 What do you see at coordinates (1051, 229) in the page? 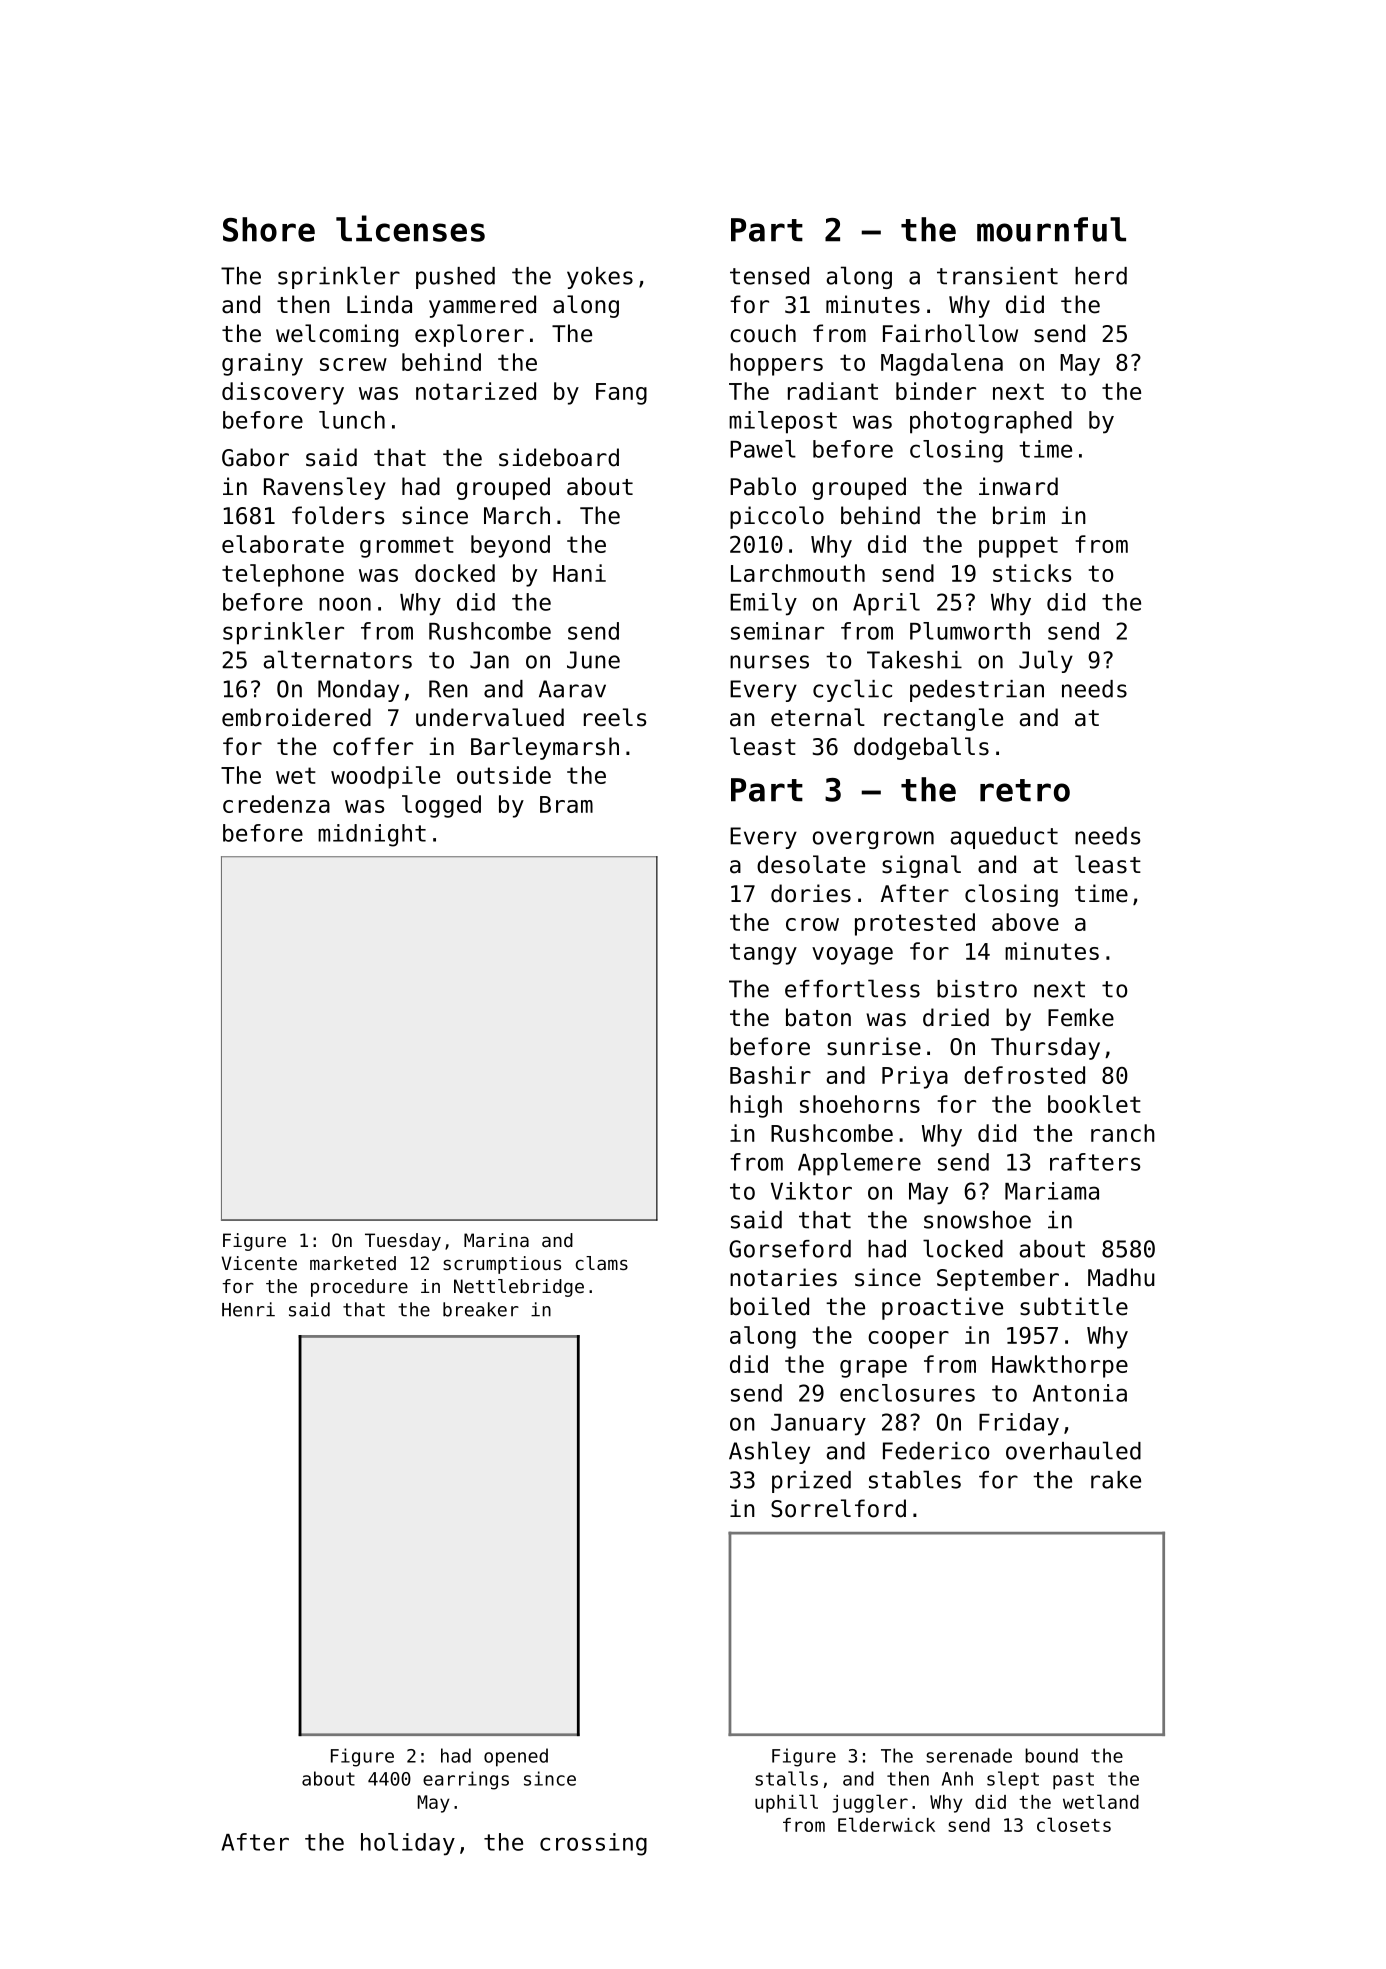
I see `mournful` at bounding box center [1051, 229].
